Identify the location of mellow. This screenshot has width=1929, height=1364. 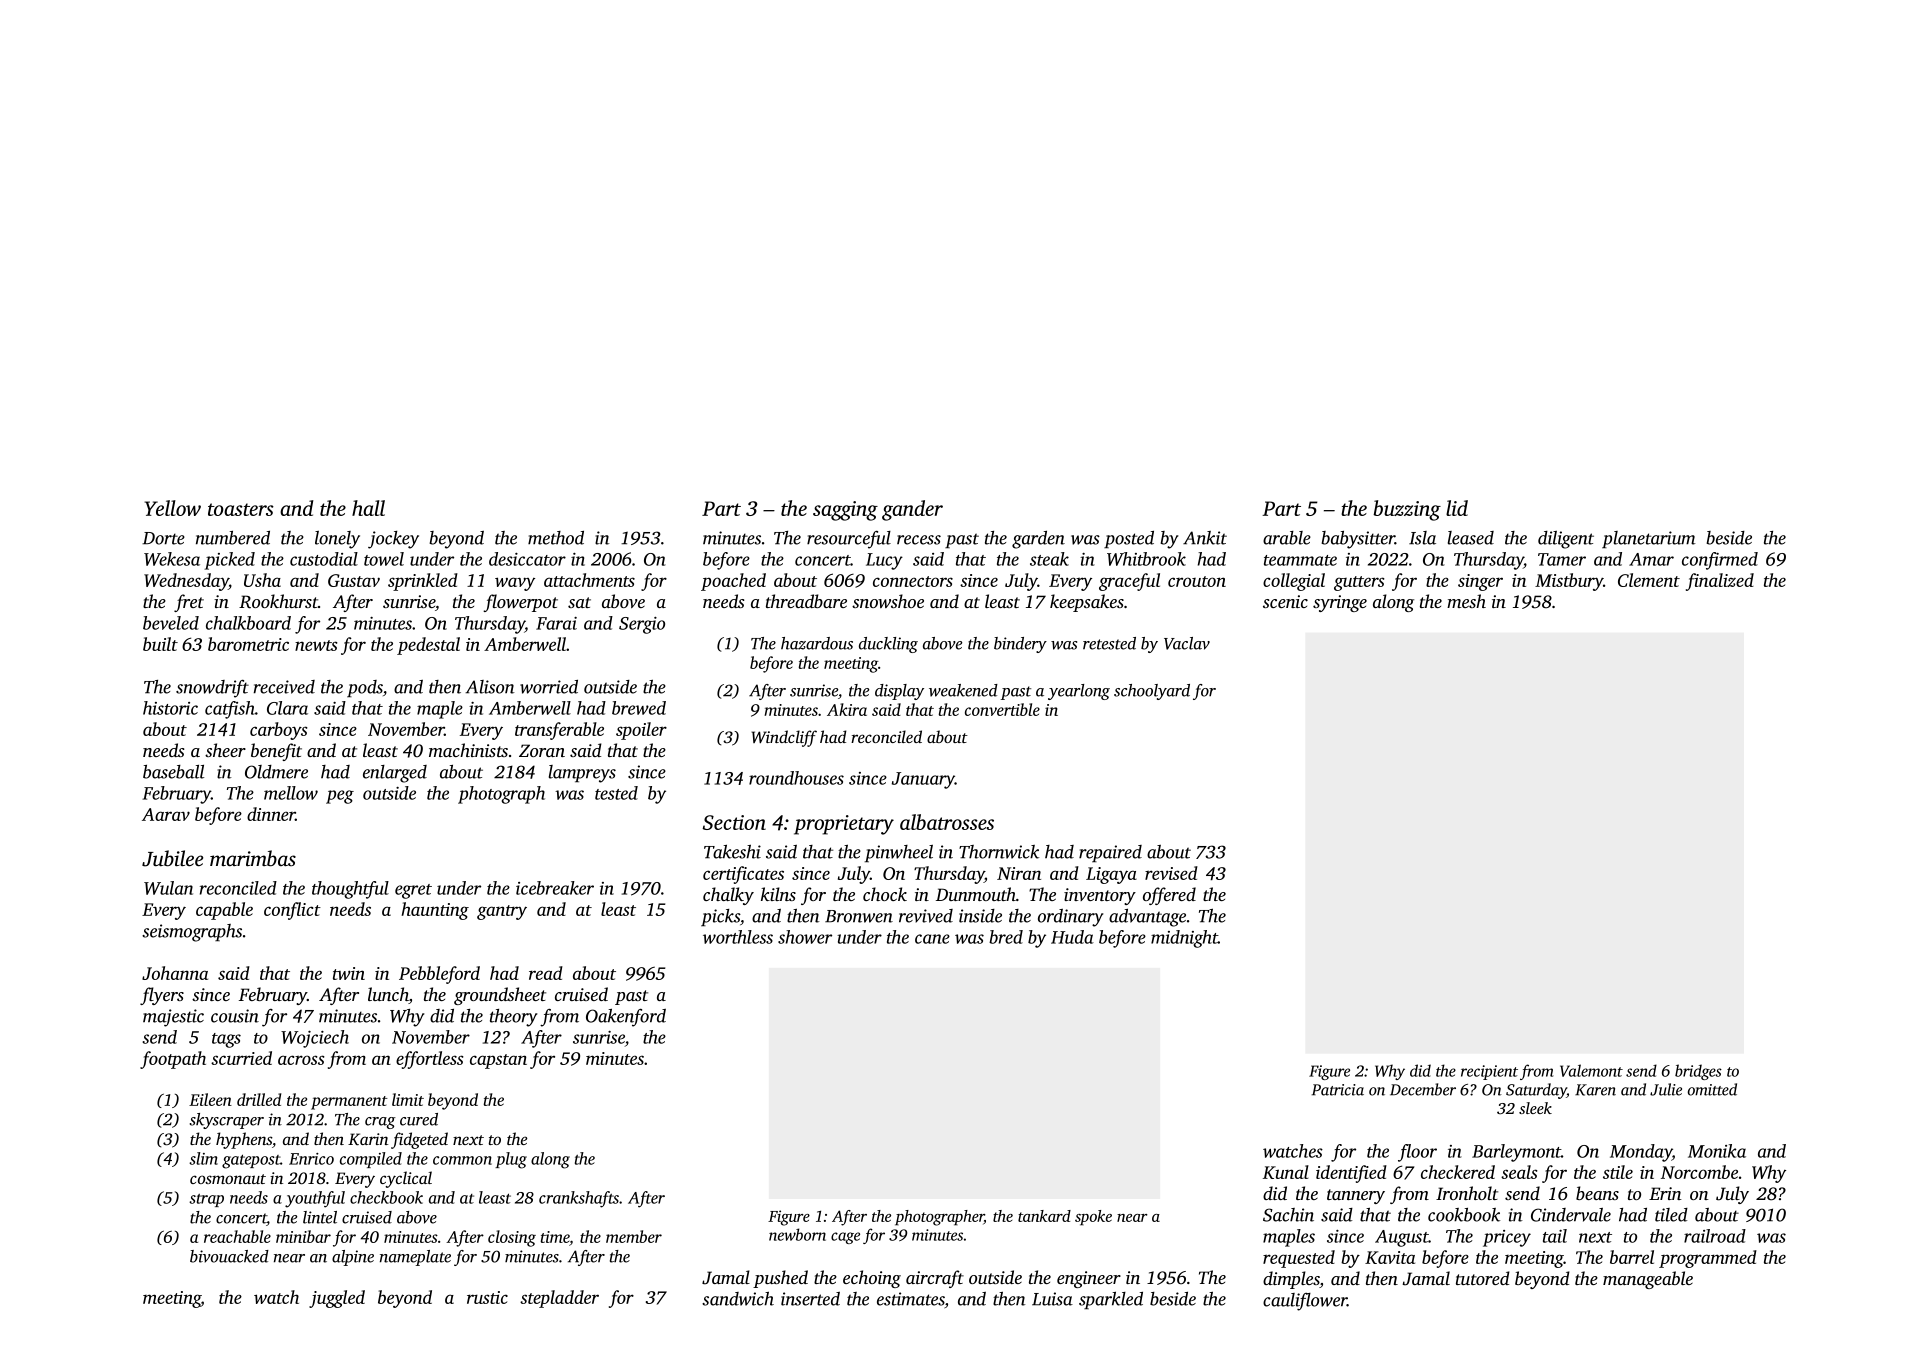
(291, 793).
